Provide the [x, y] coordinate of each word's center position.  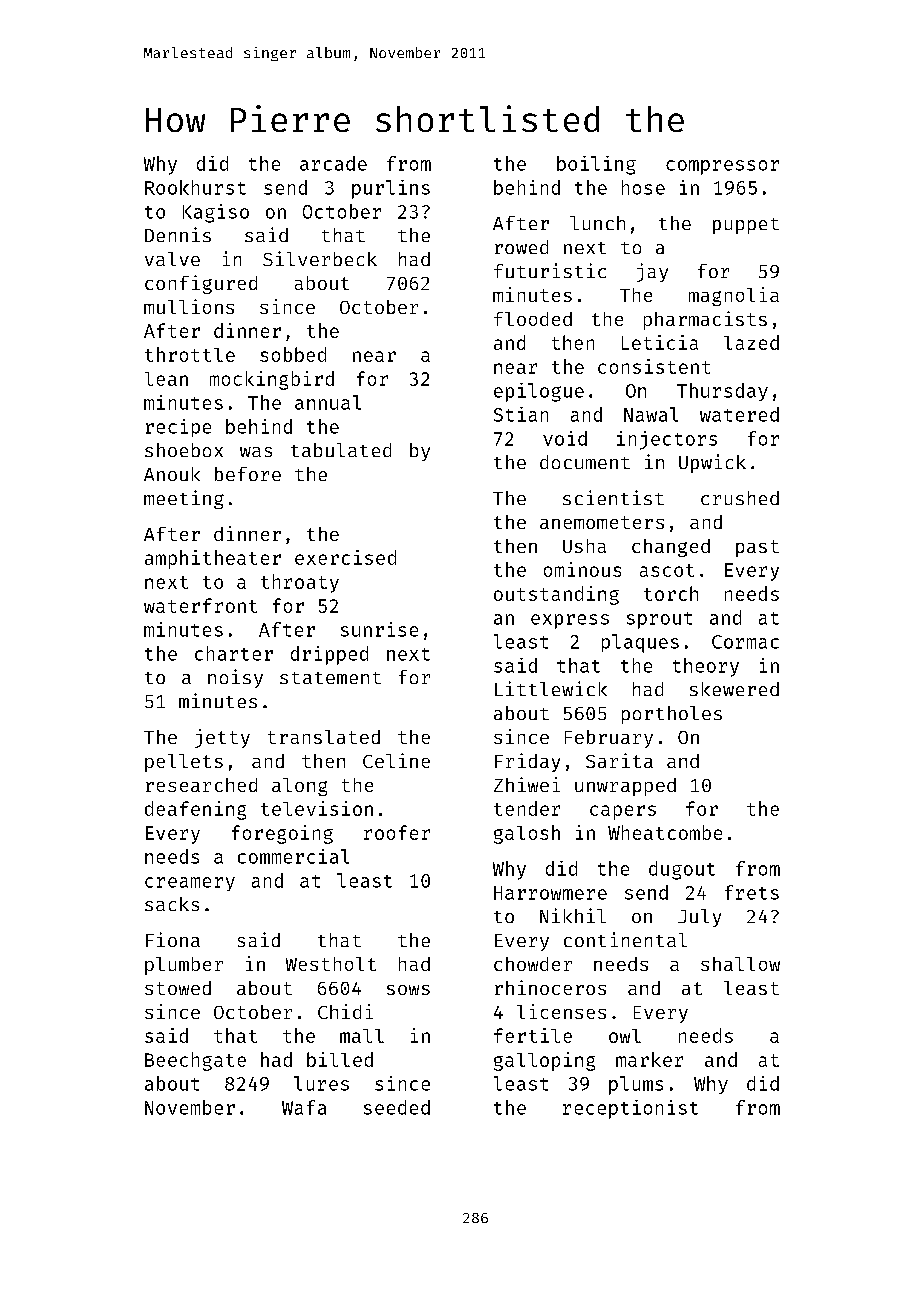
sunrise [379, 629]
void [565, 438]
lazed [751, 342]
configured [201, 284]
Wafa [304, 1107]
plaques [640, 643]
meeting [184, 499]
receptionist [630, 1109]
